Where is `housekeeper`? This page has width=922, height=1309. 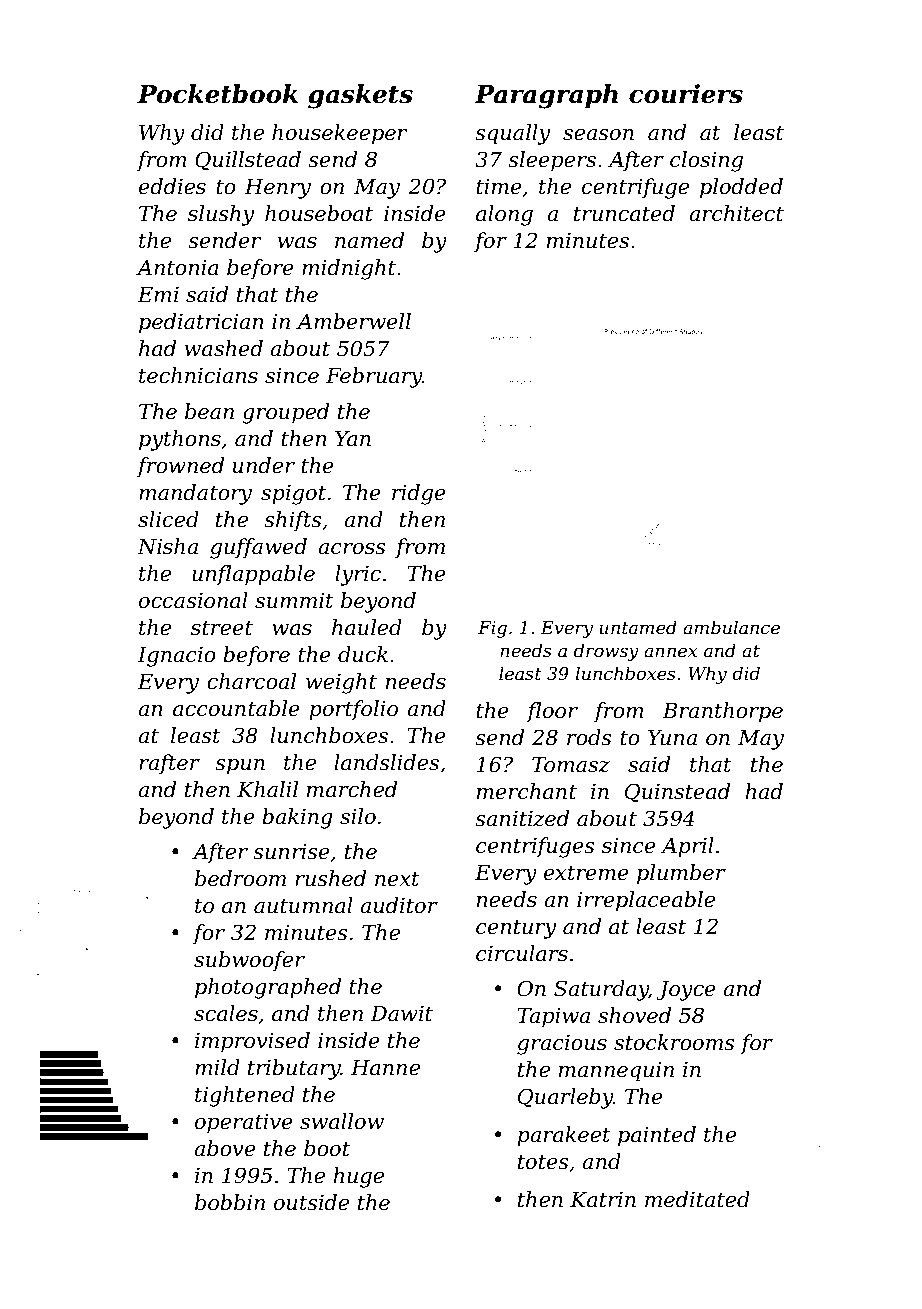
housekeeper is located at coordinates (340, 134).
